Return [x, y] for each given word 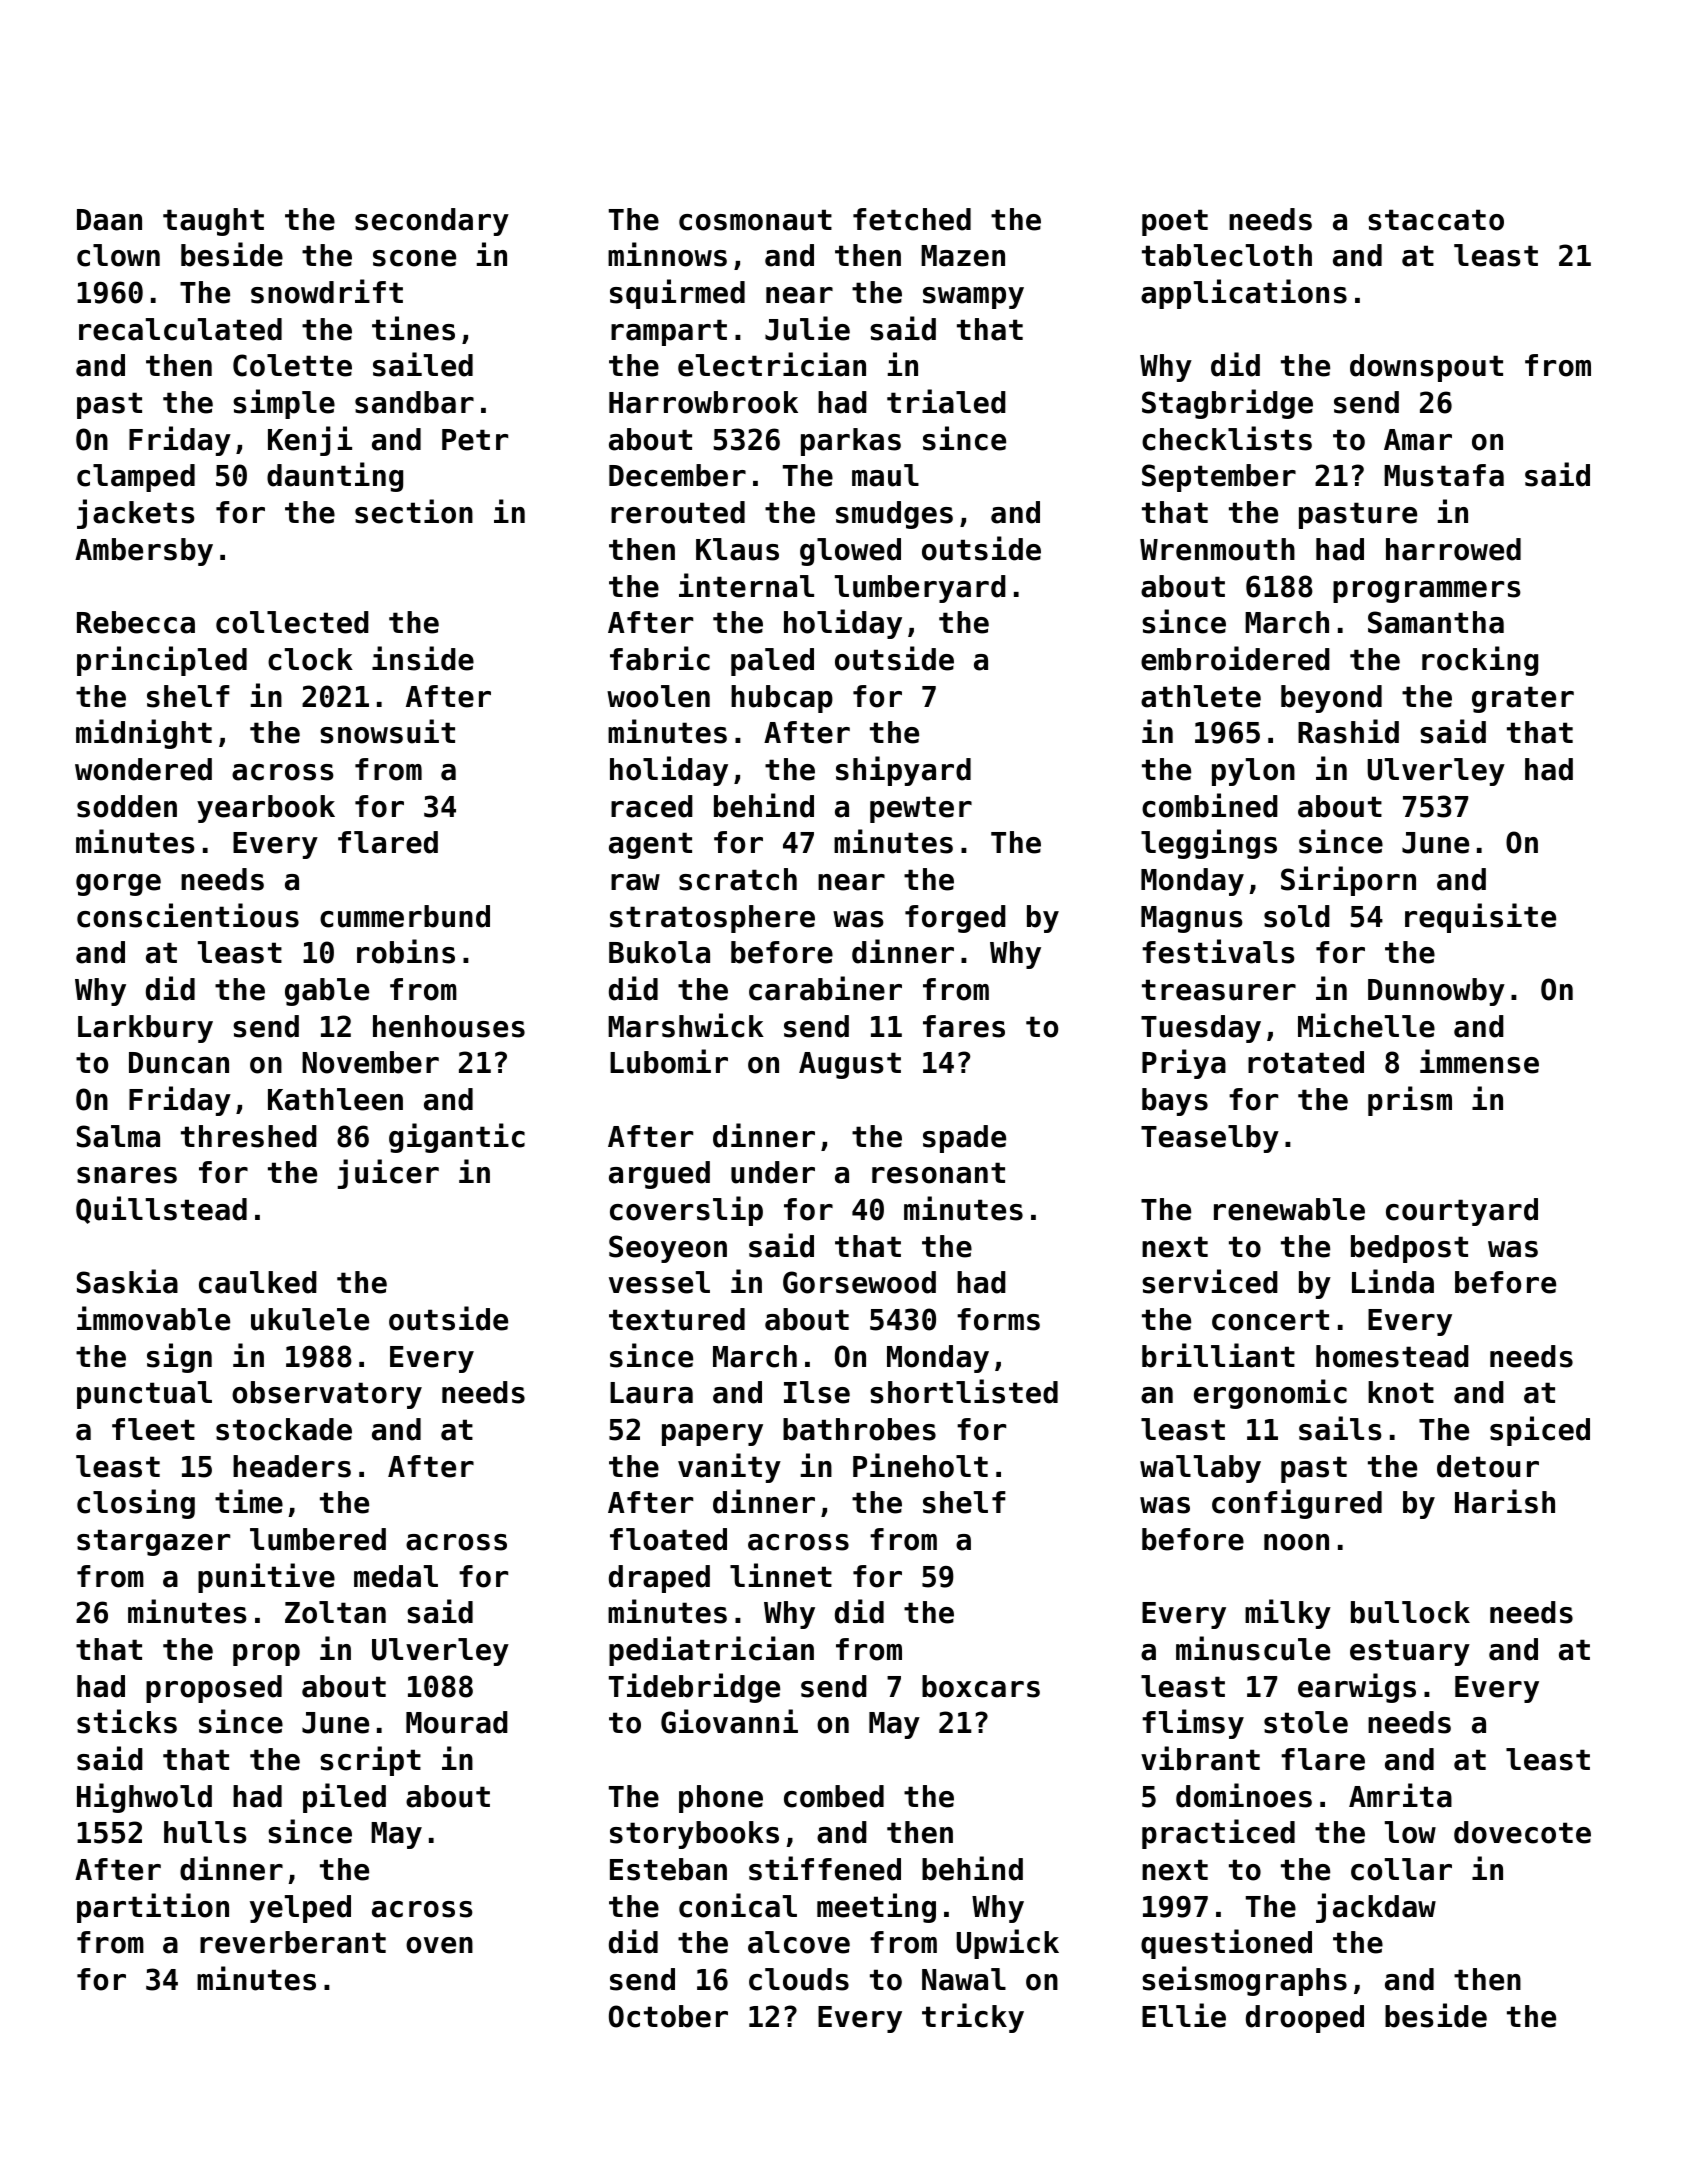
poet [1175, 222]
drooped [1305, 2019]
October [668, 2016]
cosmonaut [755, 220]
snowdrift [327, 291]
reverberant [293, 1942]
